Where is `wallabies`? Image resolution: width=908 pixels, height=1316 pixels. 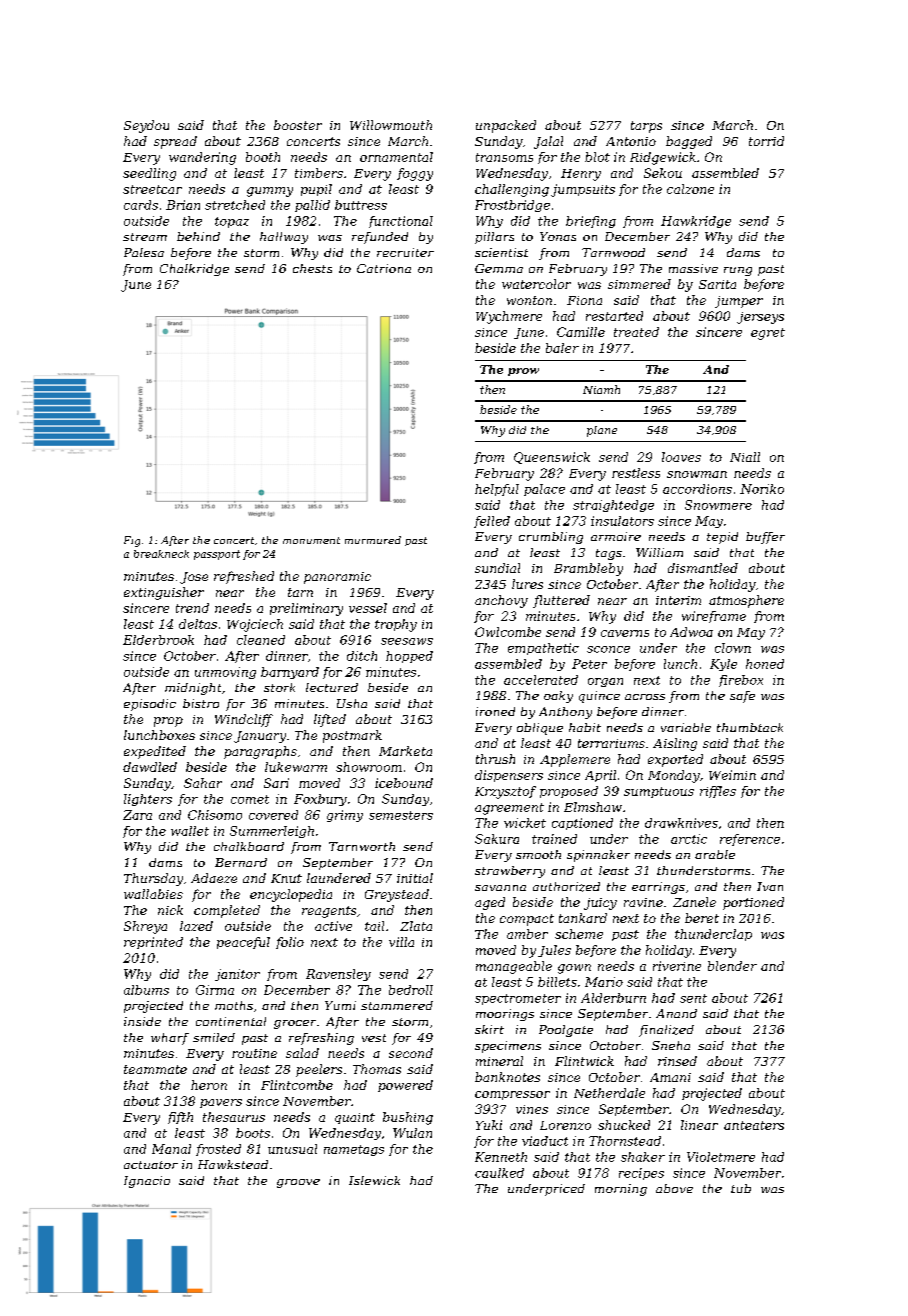
wallabies is located at coordinates (153, 894).
